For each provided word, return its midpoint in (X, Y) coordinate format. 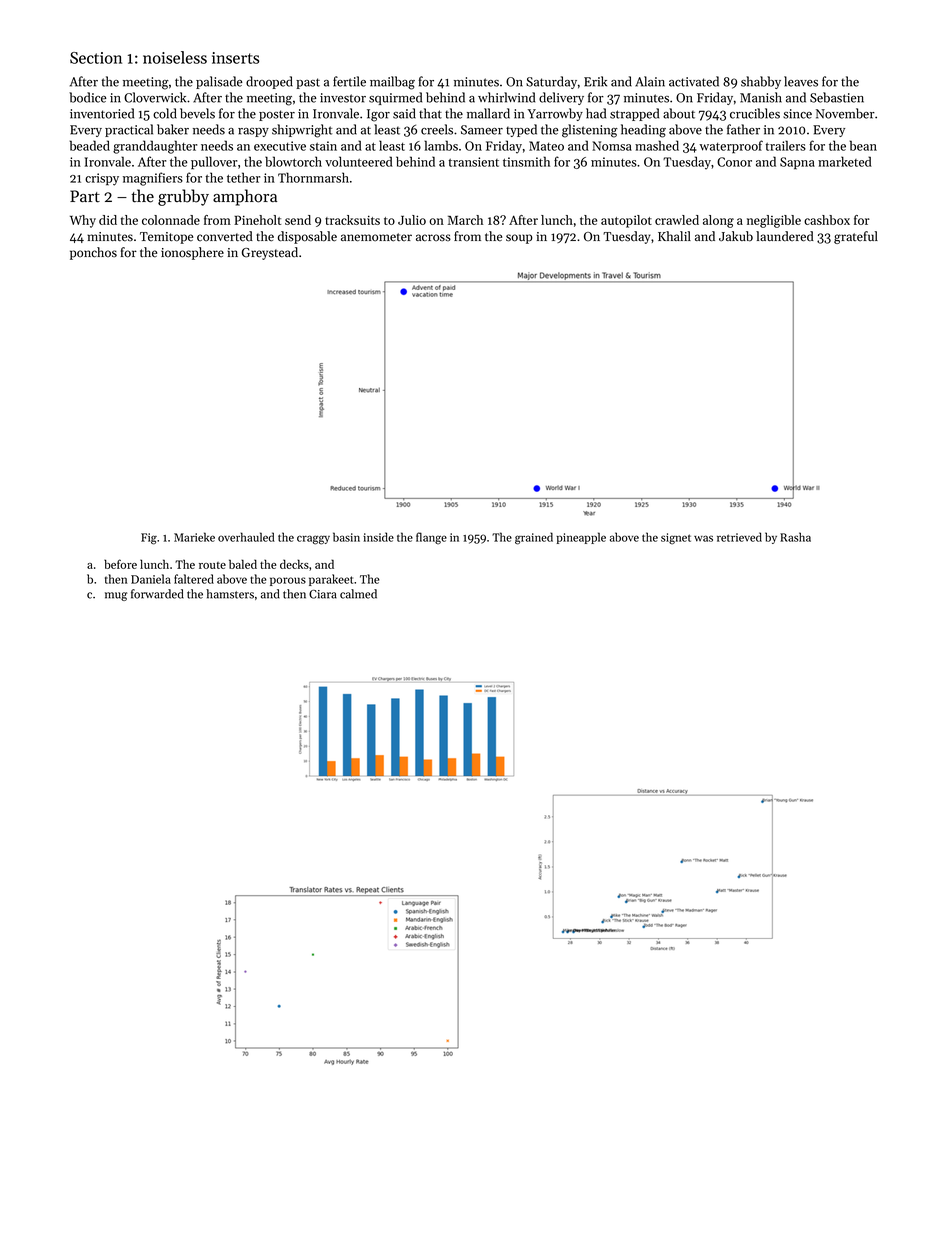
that (430, 113)
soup (519, 239)
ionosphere (192, 253)
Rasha (795, 537)
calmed (358, 594)
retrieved (739, 537)
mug (116, 596)
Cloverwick (155, 97)
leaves (801, 81)
